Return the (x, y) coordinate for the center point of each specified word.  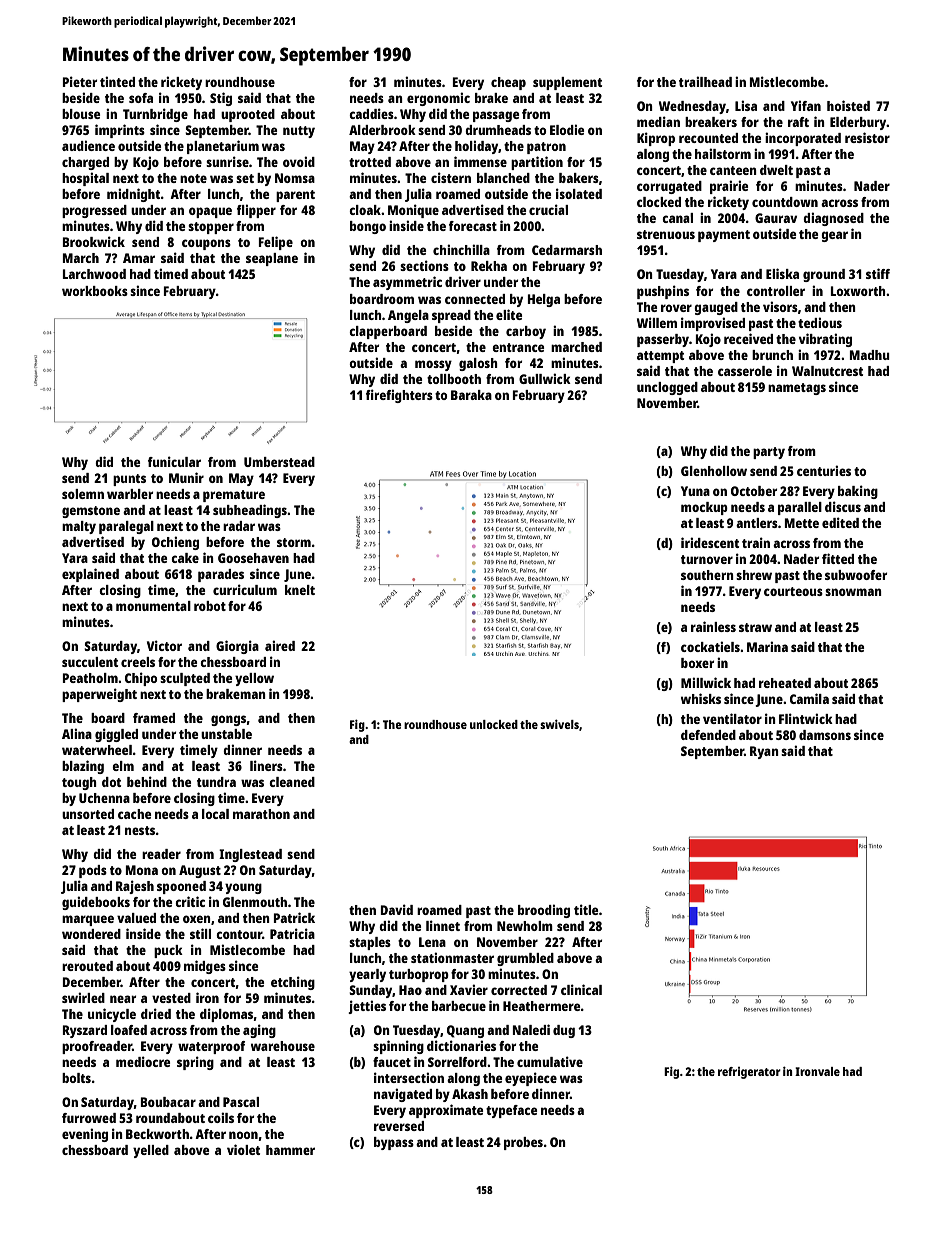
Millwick (706, 682)
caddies (371, 113)
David (396, 909)
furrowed (89, 1118)
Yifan (806, 105)
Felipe (275, 243)
